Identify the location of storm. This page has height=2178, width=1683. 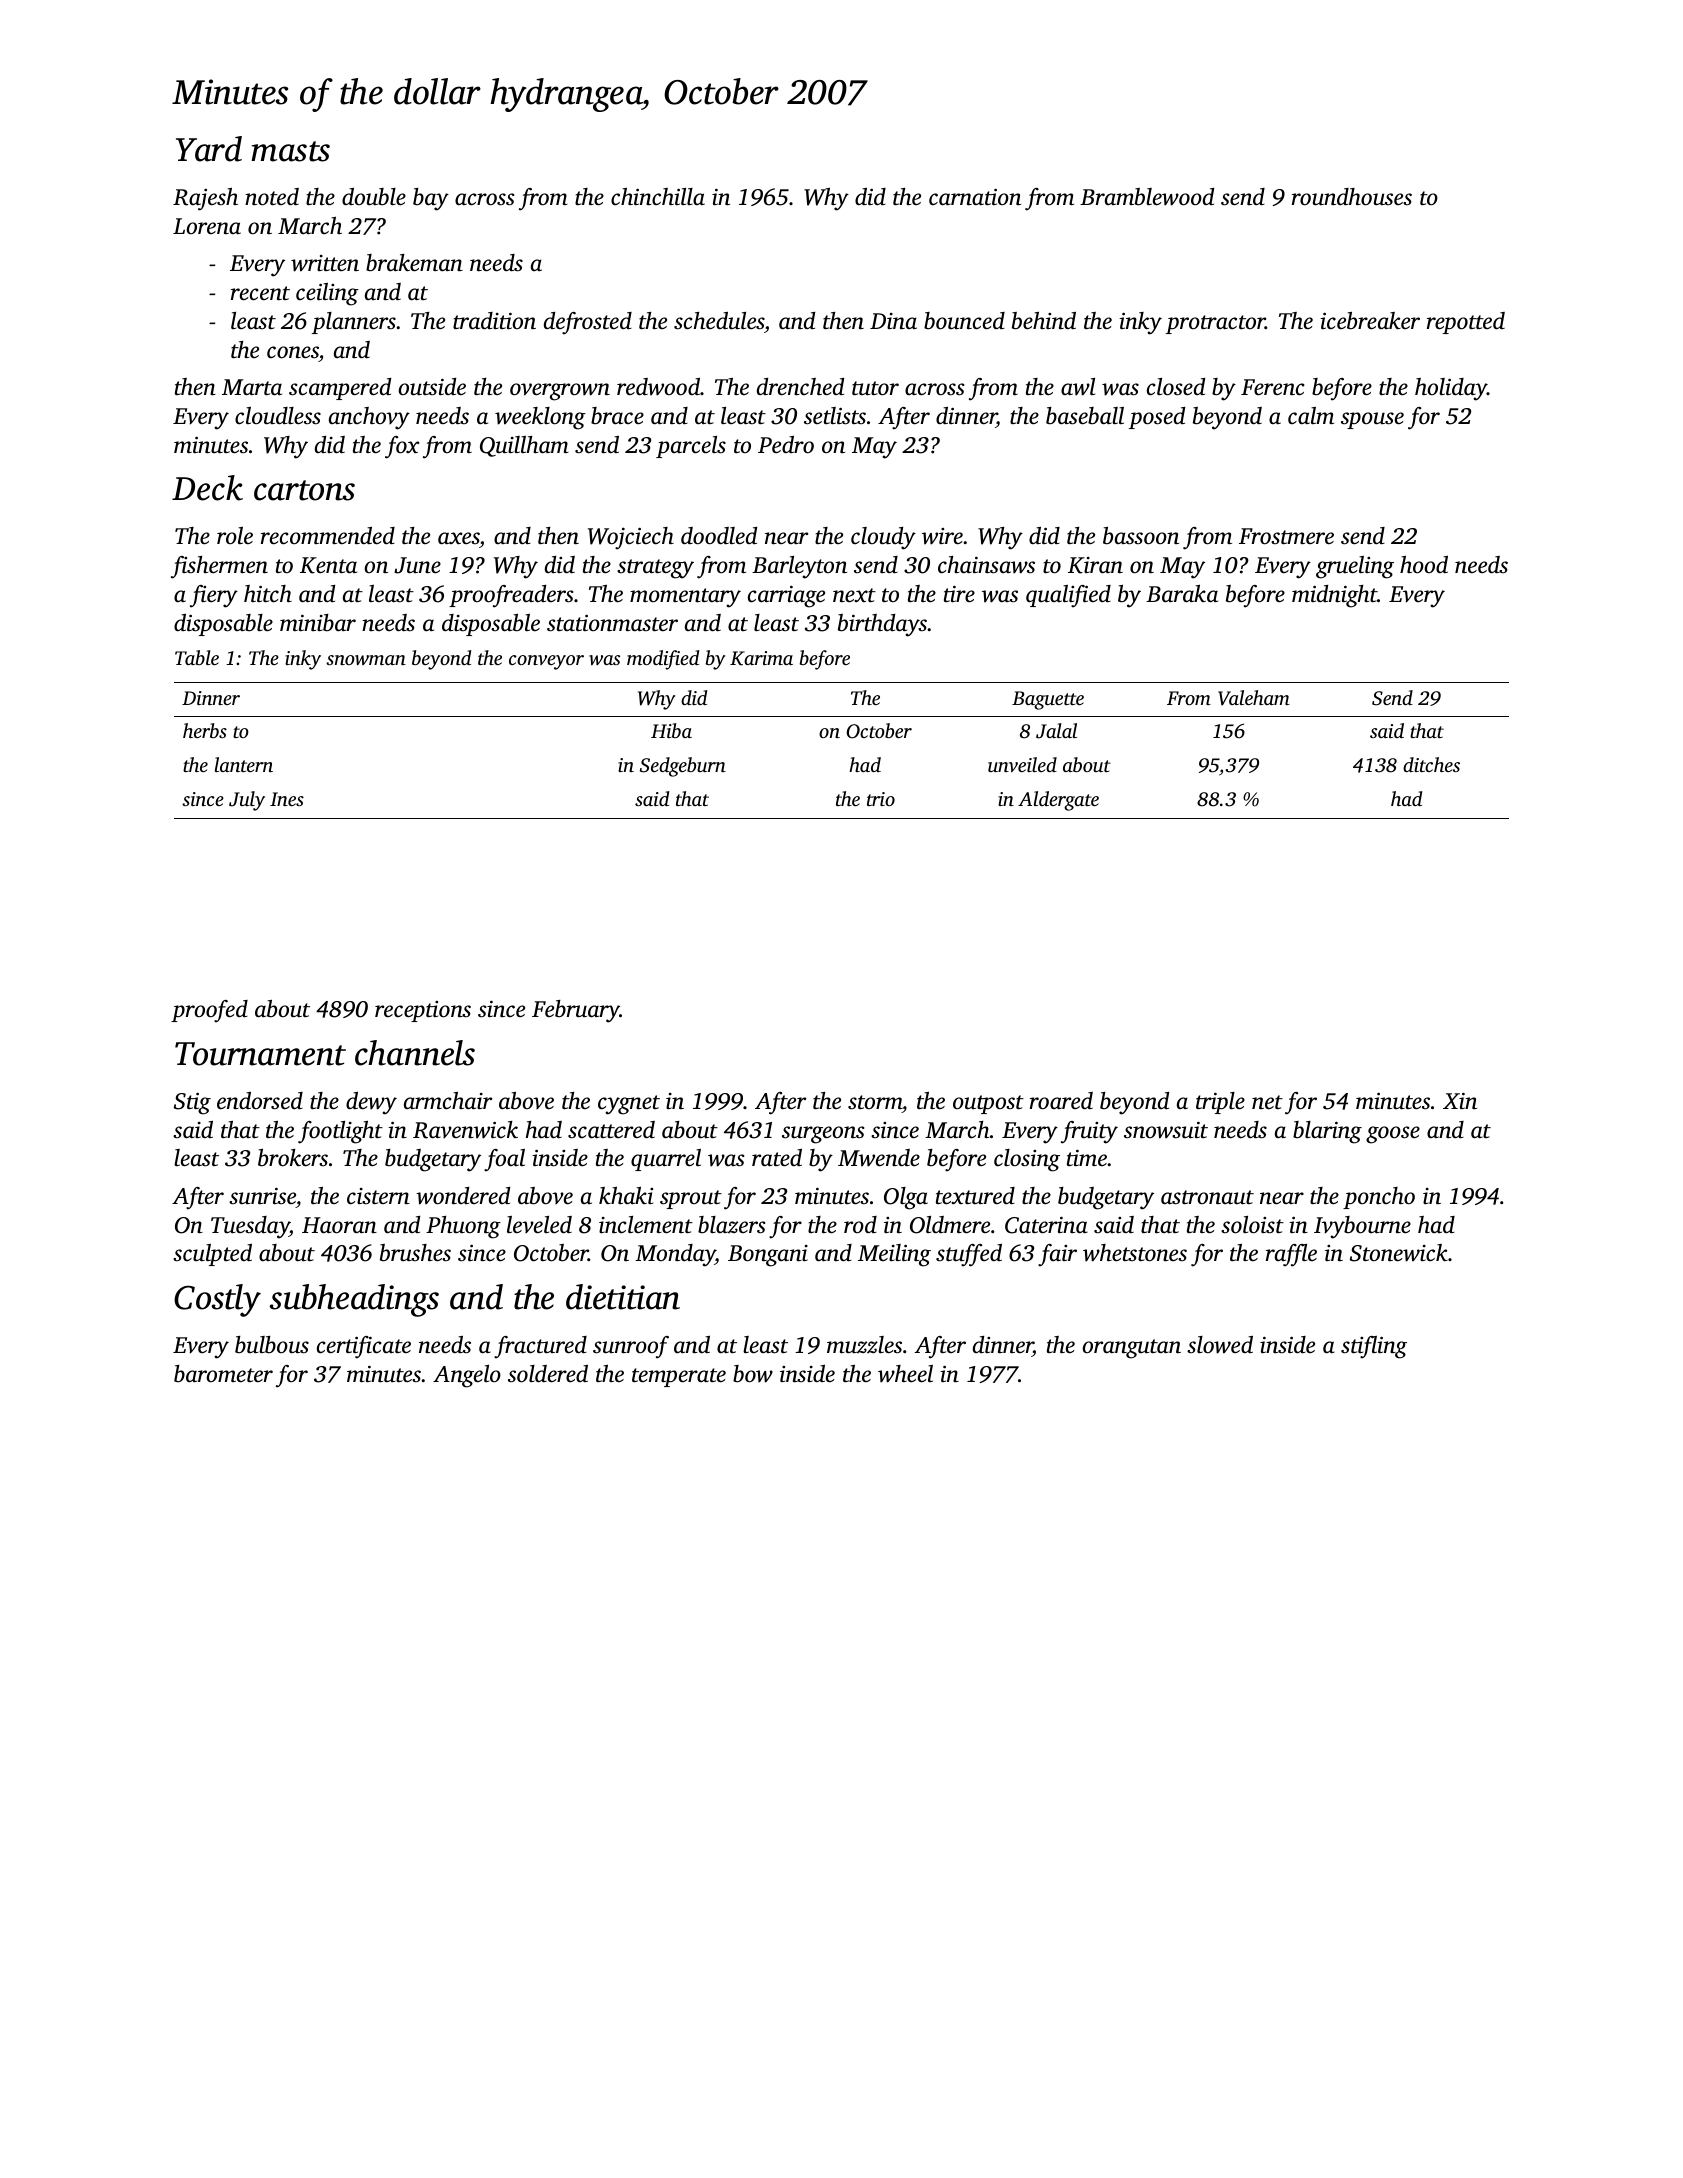
(875, 1102).
